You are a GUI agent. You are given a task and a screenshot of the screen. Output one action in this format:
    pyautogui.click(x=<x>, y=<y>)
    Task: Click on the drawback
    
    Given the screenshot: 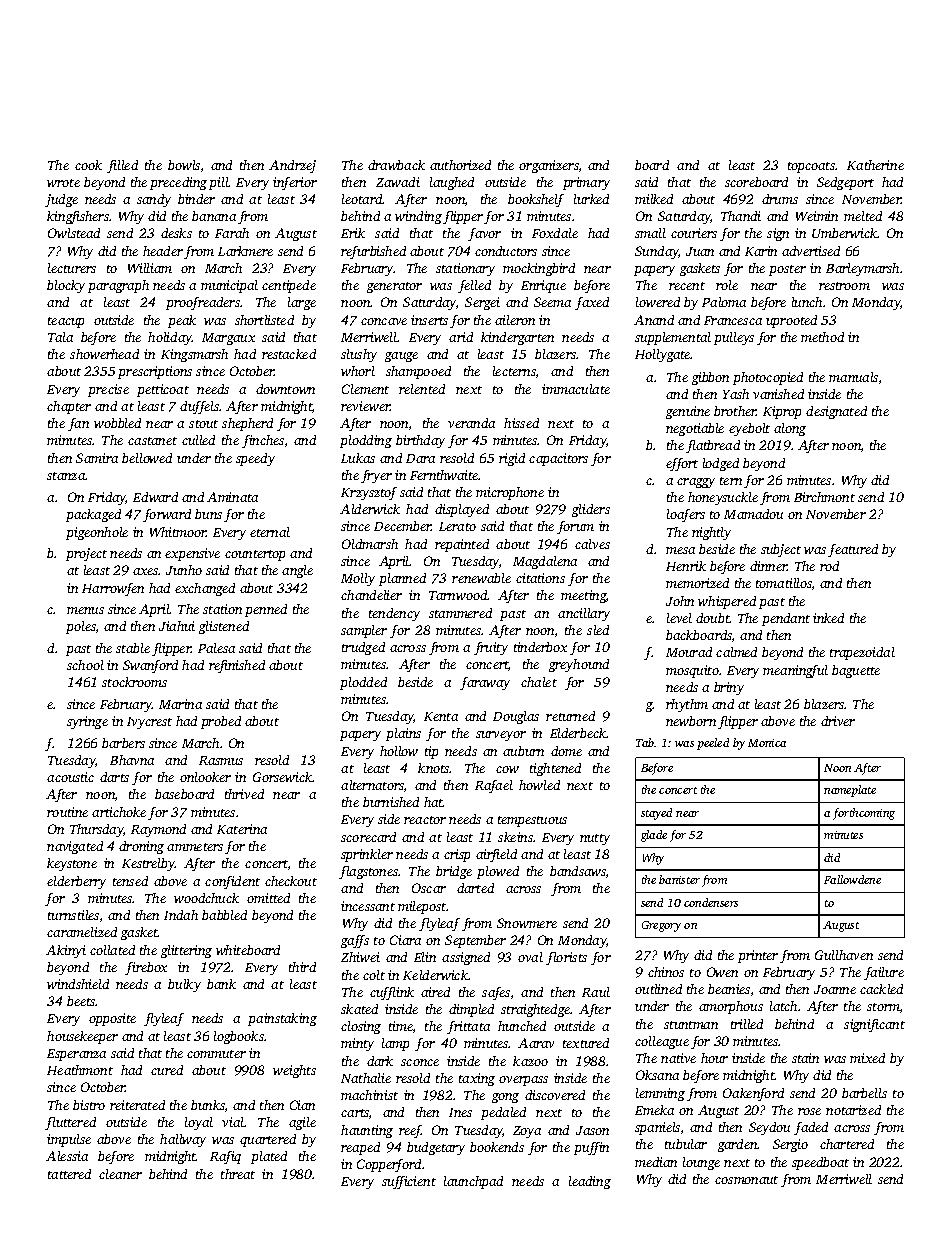 What is the action you would take?
    pyautogui.click(x=396, y=165)
